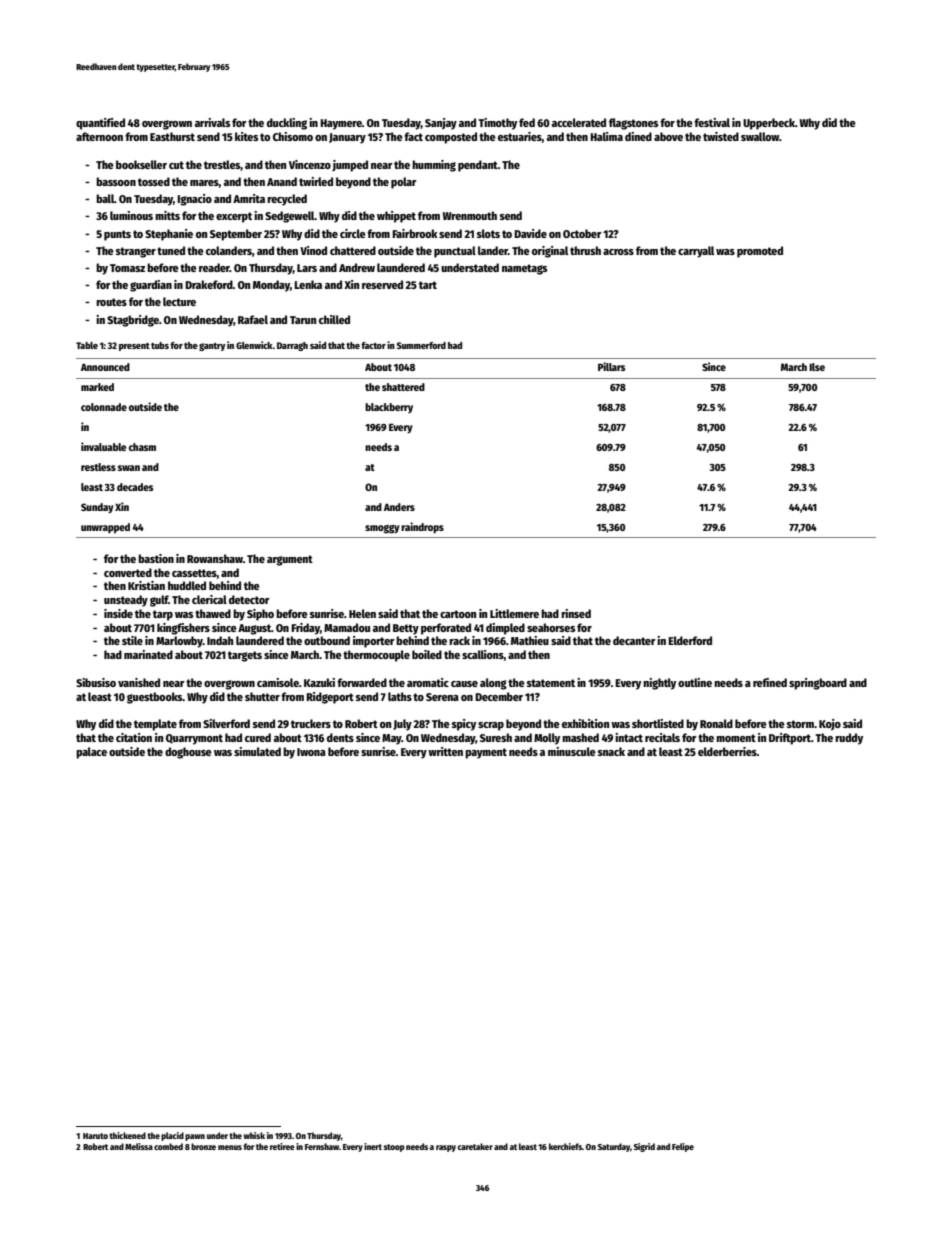  I want to click on Felipe, so click(683, 1147).
